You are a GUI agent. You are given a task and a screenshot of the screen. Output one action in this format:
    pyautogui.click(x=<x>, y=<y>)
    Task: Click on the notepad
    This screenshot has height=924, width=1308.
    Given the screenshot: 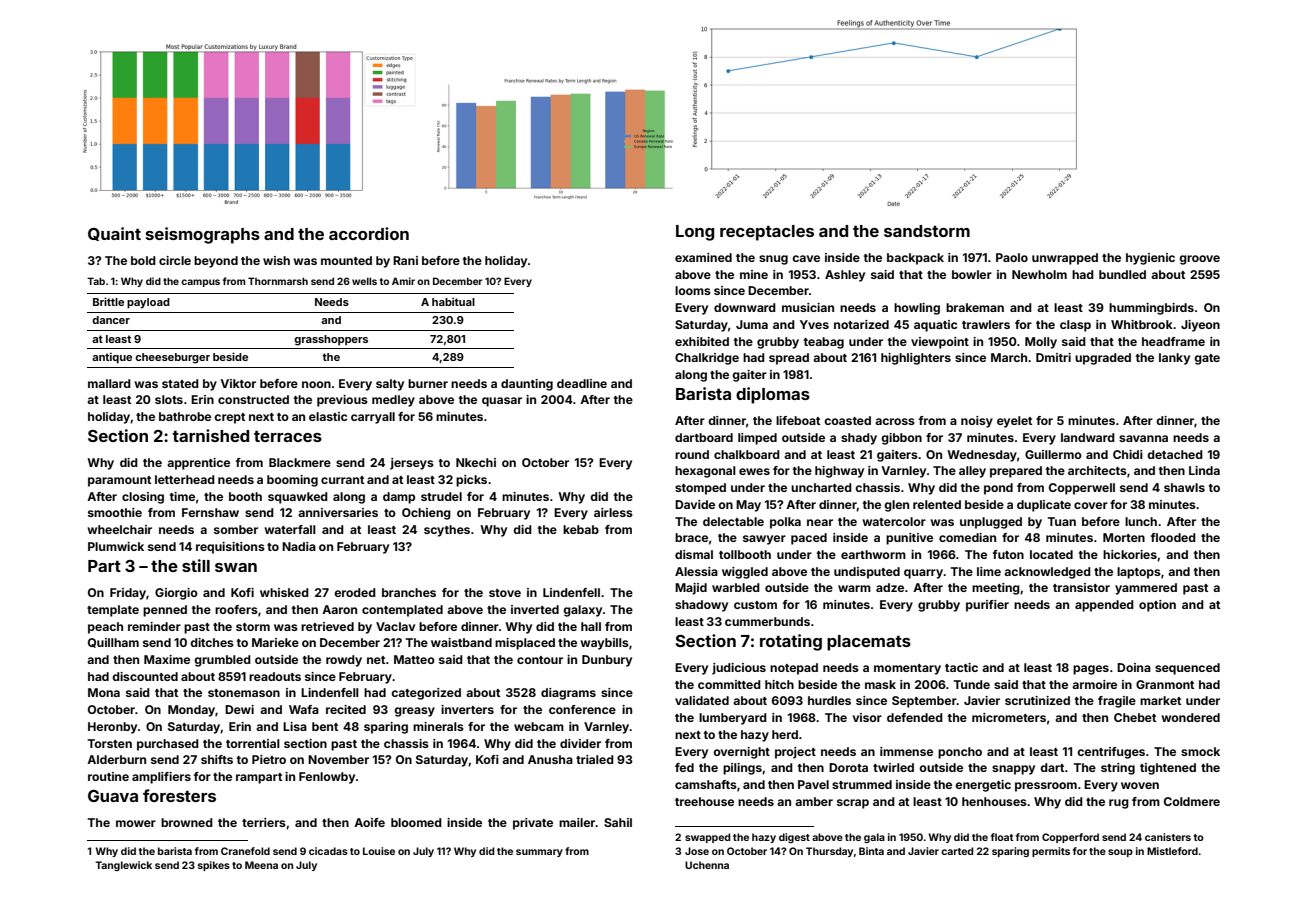 What is the action you would take?
    pyautogui.click(x=794, y=669)
